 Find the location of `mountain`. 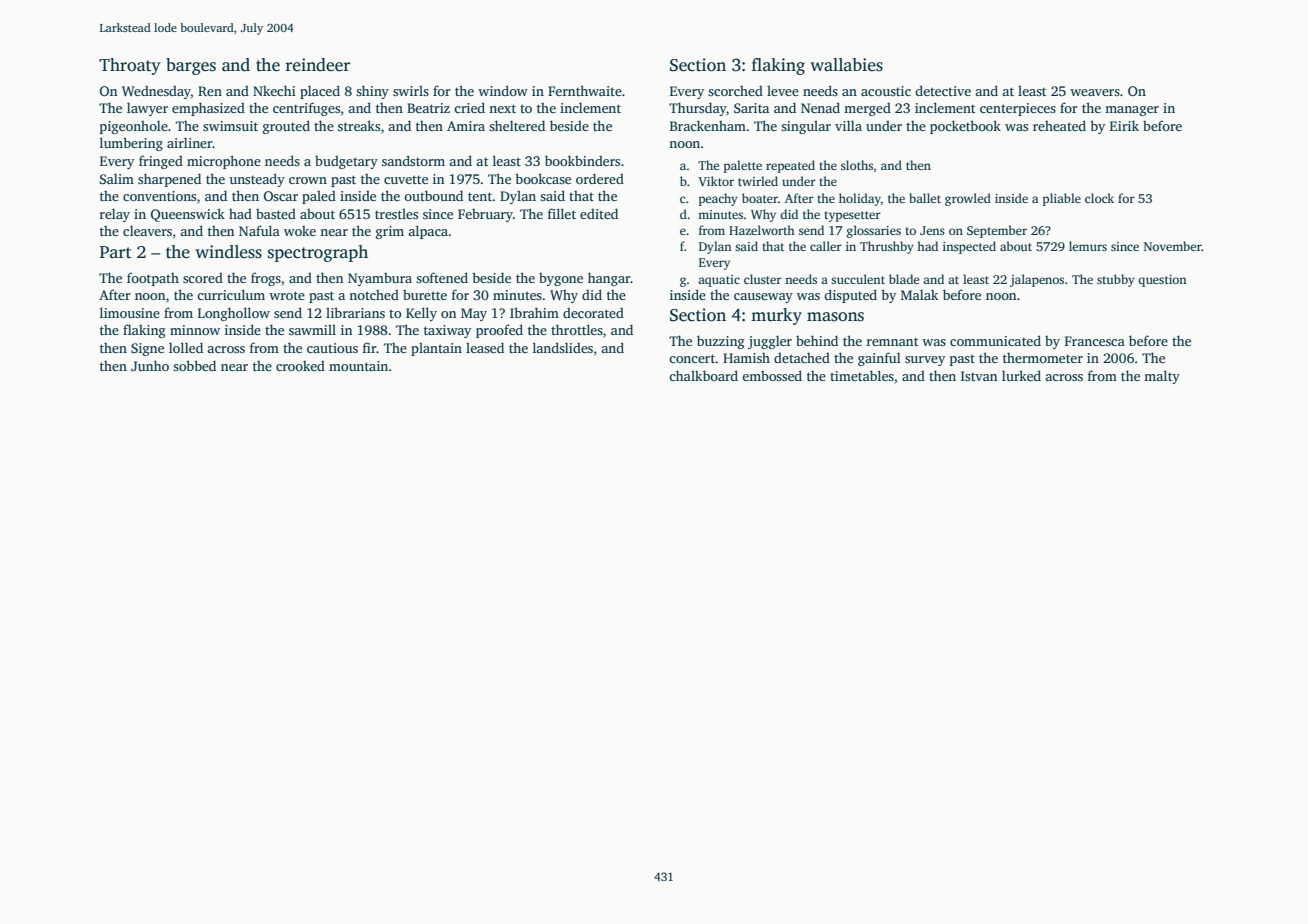

mountain is located at coordinates (358, 366).
